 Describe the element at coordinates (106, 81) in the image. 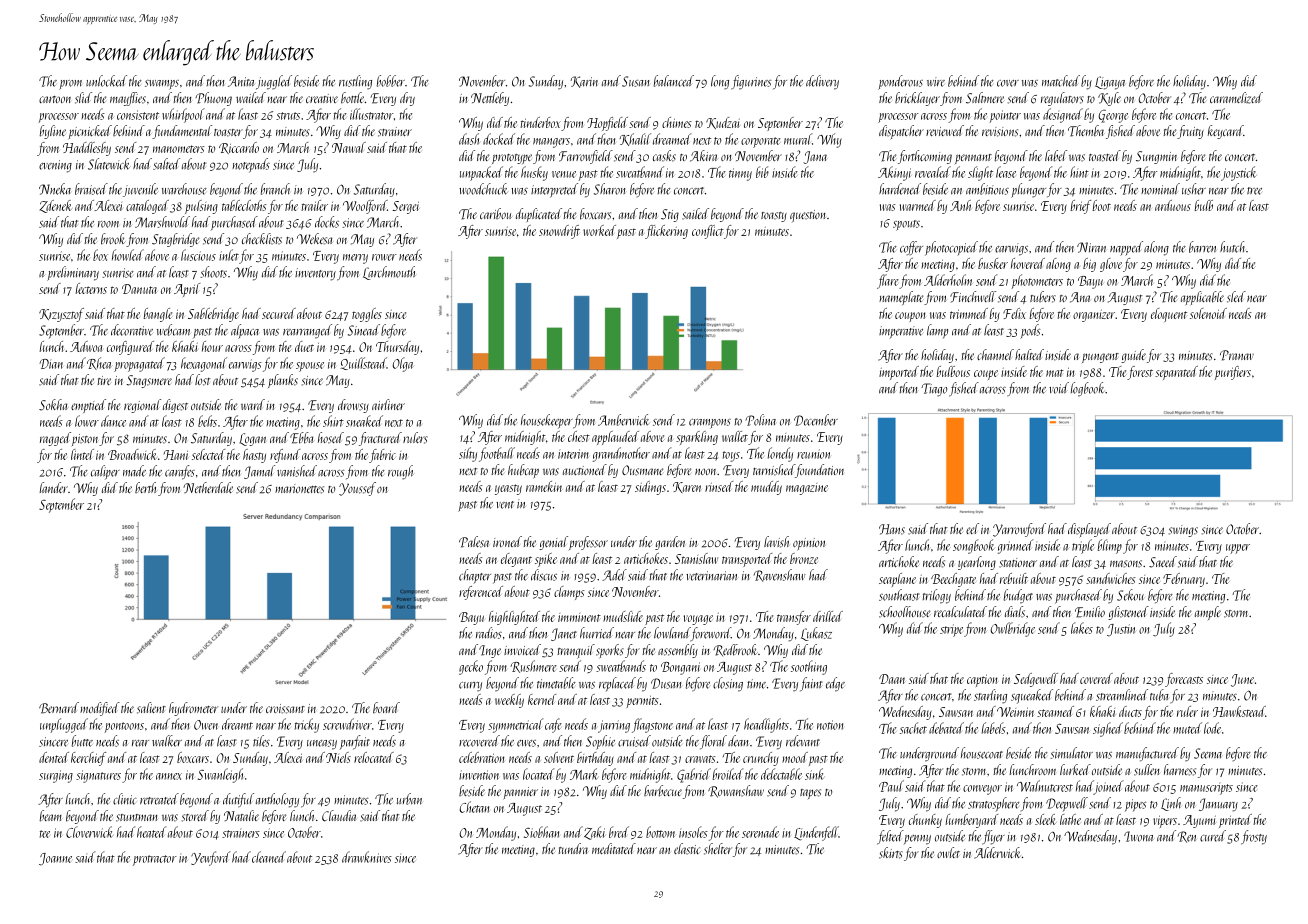

I see `unlocked` at that location.
